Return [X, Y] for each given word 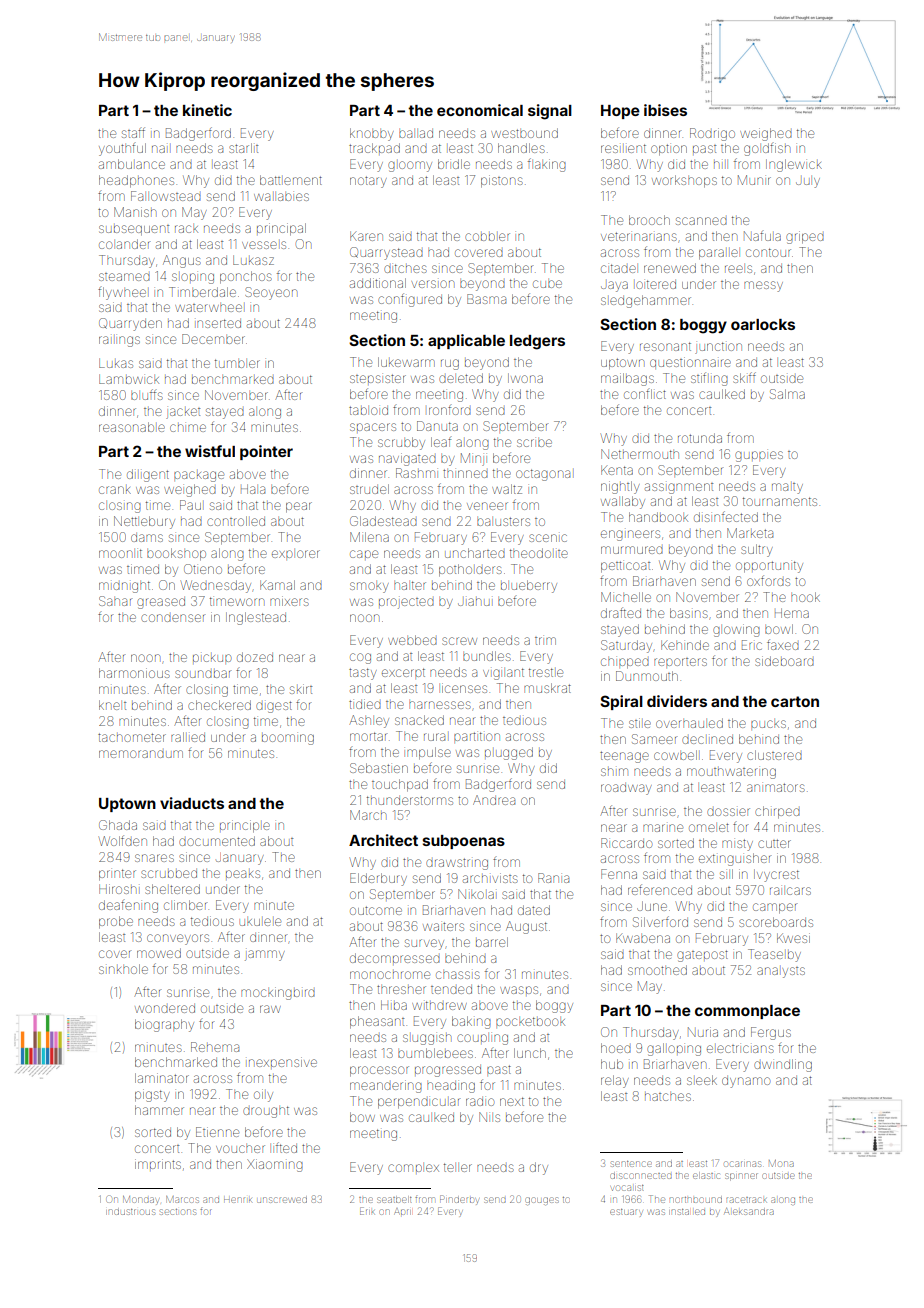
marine [663, 828]
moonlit [120, 553]
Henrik [238, 1200]
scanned [701, 221]
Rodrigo [712, 134]
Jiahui [474, 602]
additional [378, 283]
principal [281, 229]
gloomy [410, 166]
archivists [490, 878]
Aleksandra [749, 1211]
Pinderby [459, 1200]
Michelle [626, 597]
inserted [219, 323]
